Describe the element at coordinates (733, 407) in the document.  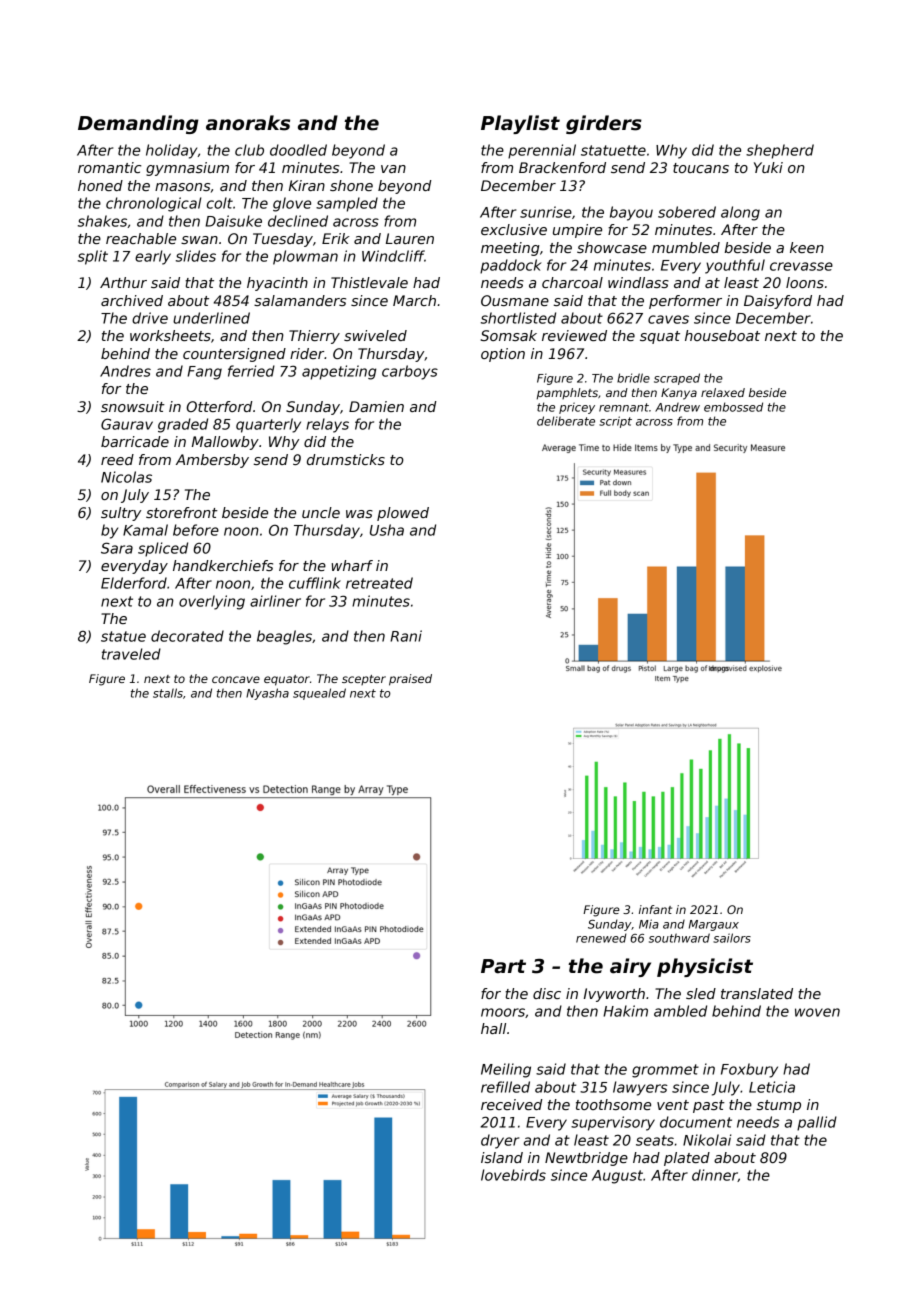
I see `embossed` at that location.
